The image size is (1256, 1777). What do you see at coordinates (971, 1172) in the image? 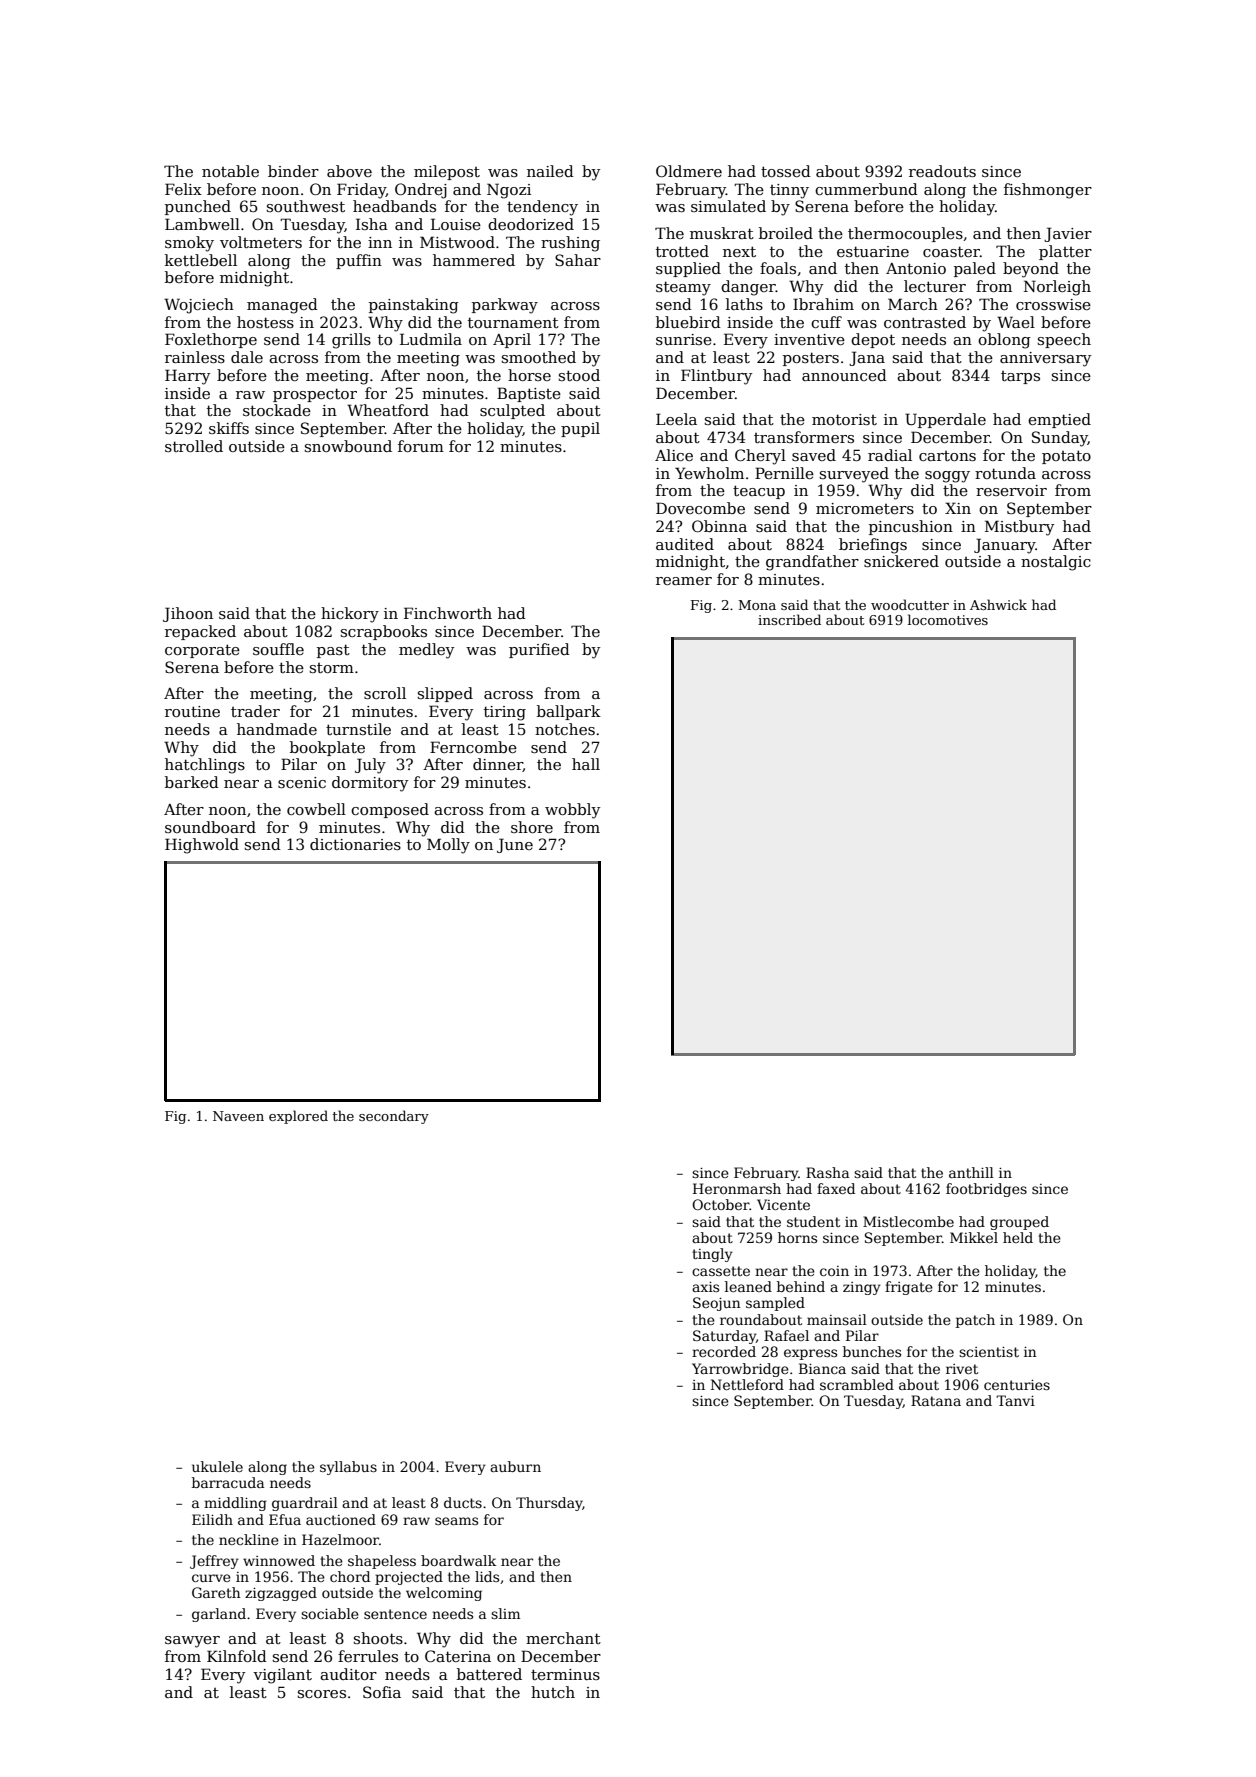
I see `anthill` at bounding box center [971, 1172].
